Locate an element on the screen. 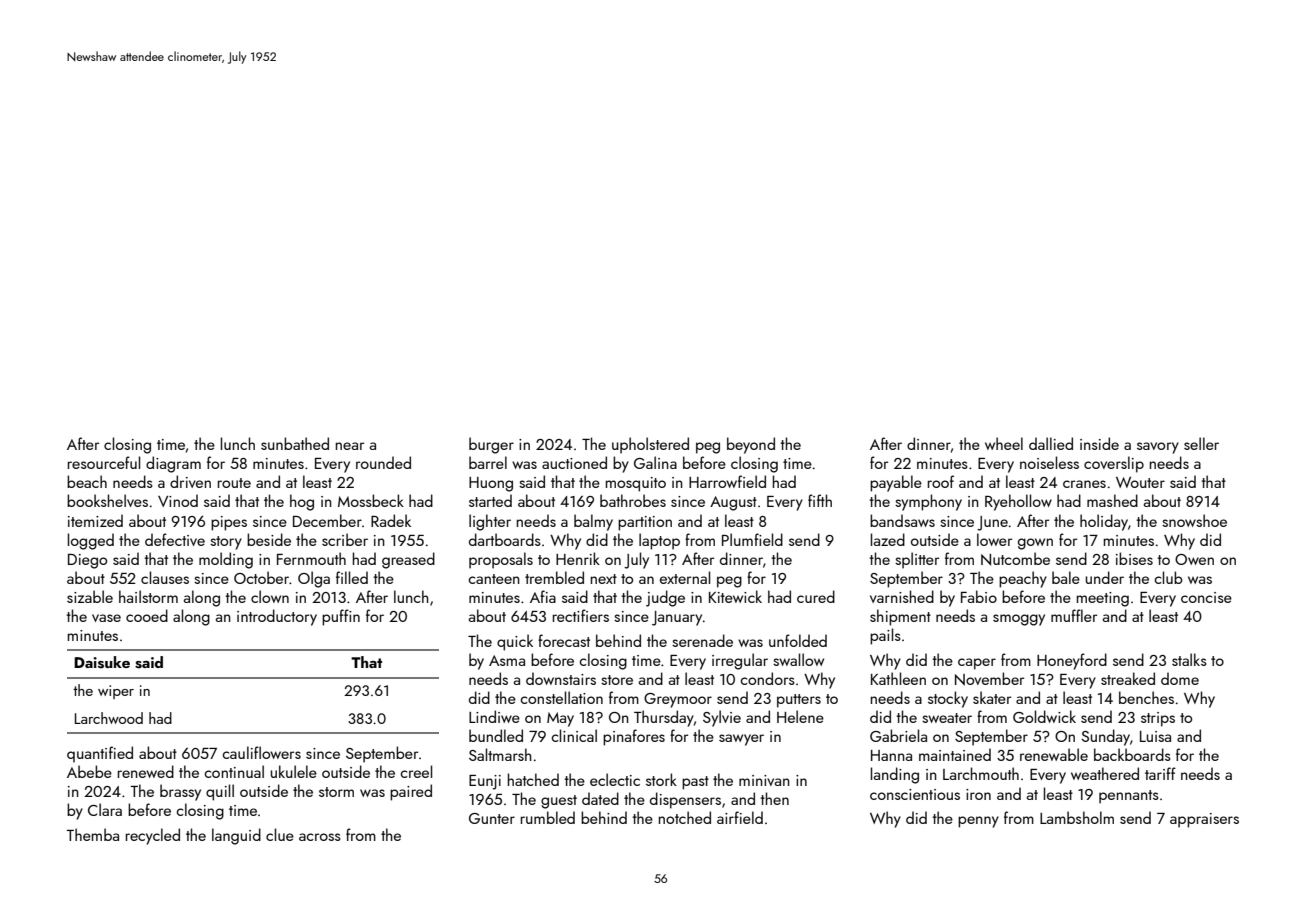  judge is located at coordinates (665, 598).
